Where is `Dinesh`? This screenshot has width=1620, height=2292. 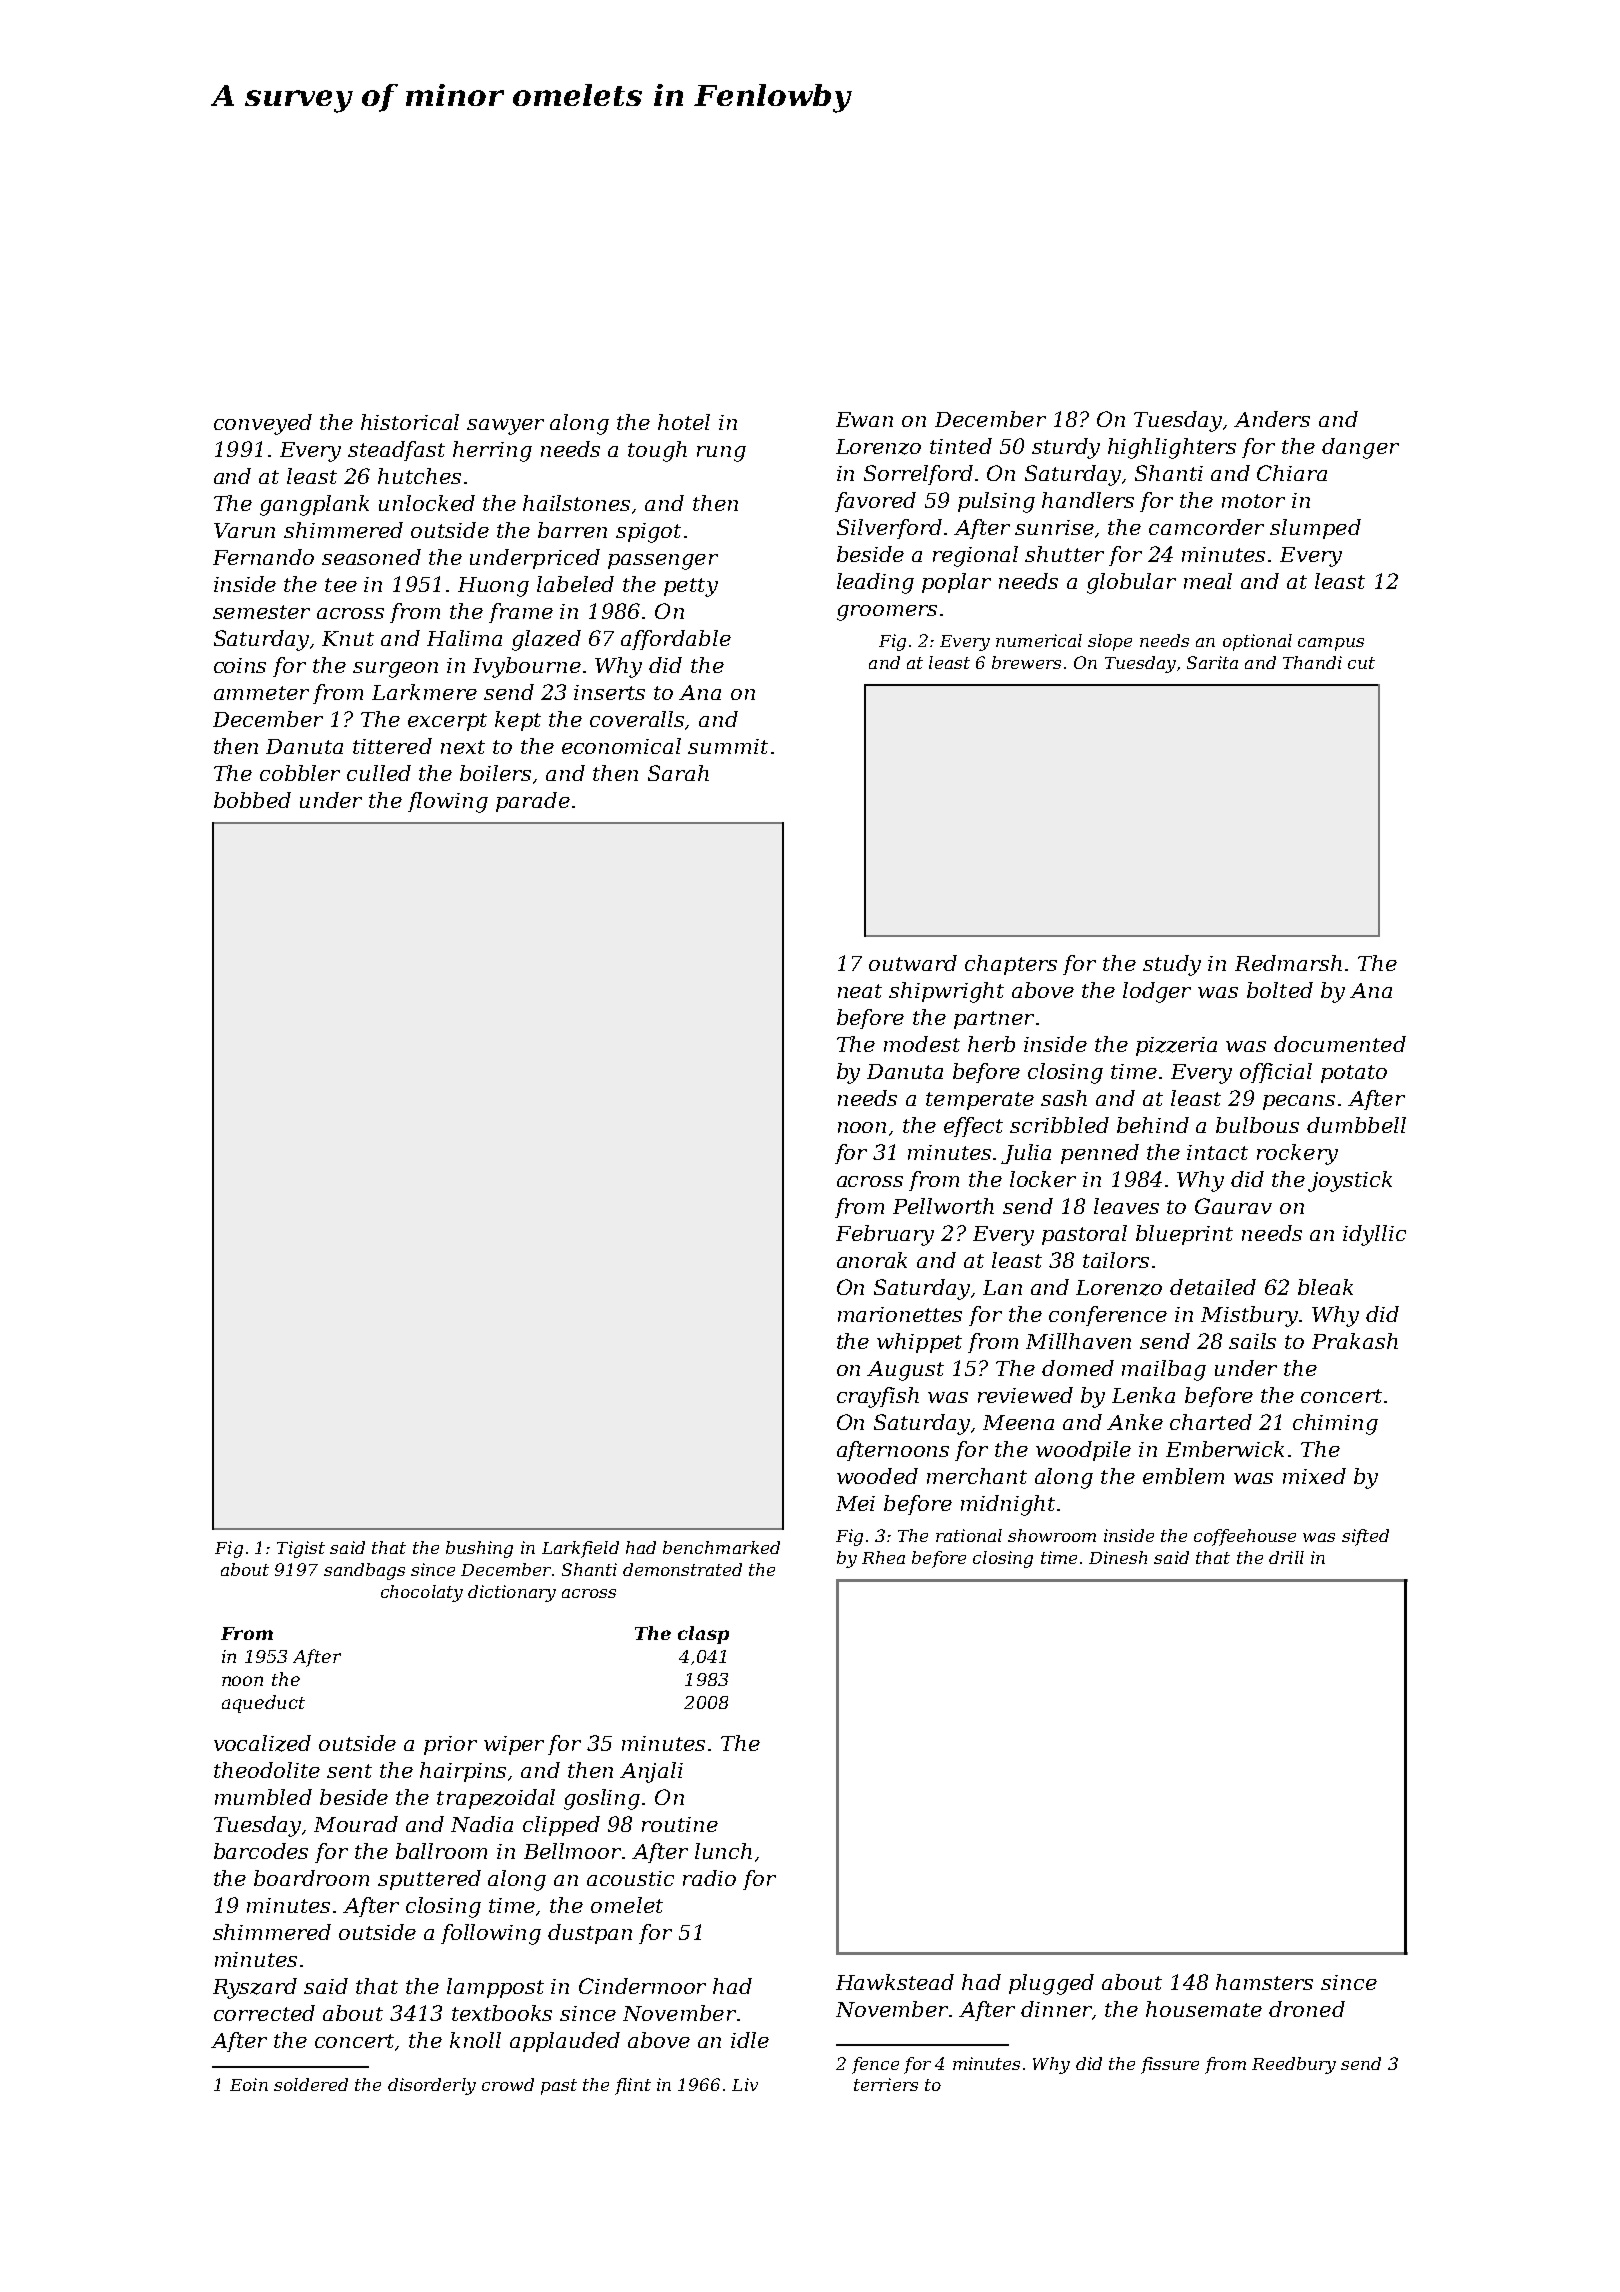 Dinesh is located at coordinates (1118, 1557).
